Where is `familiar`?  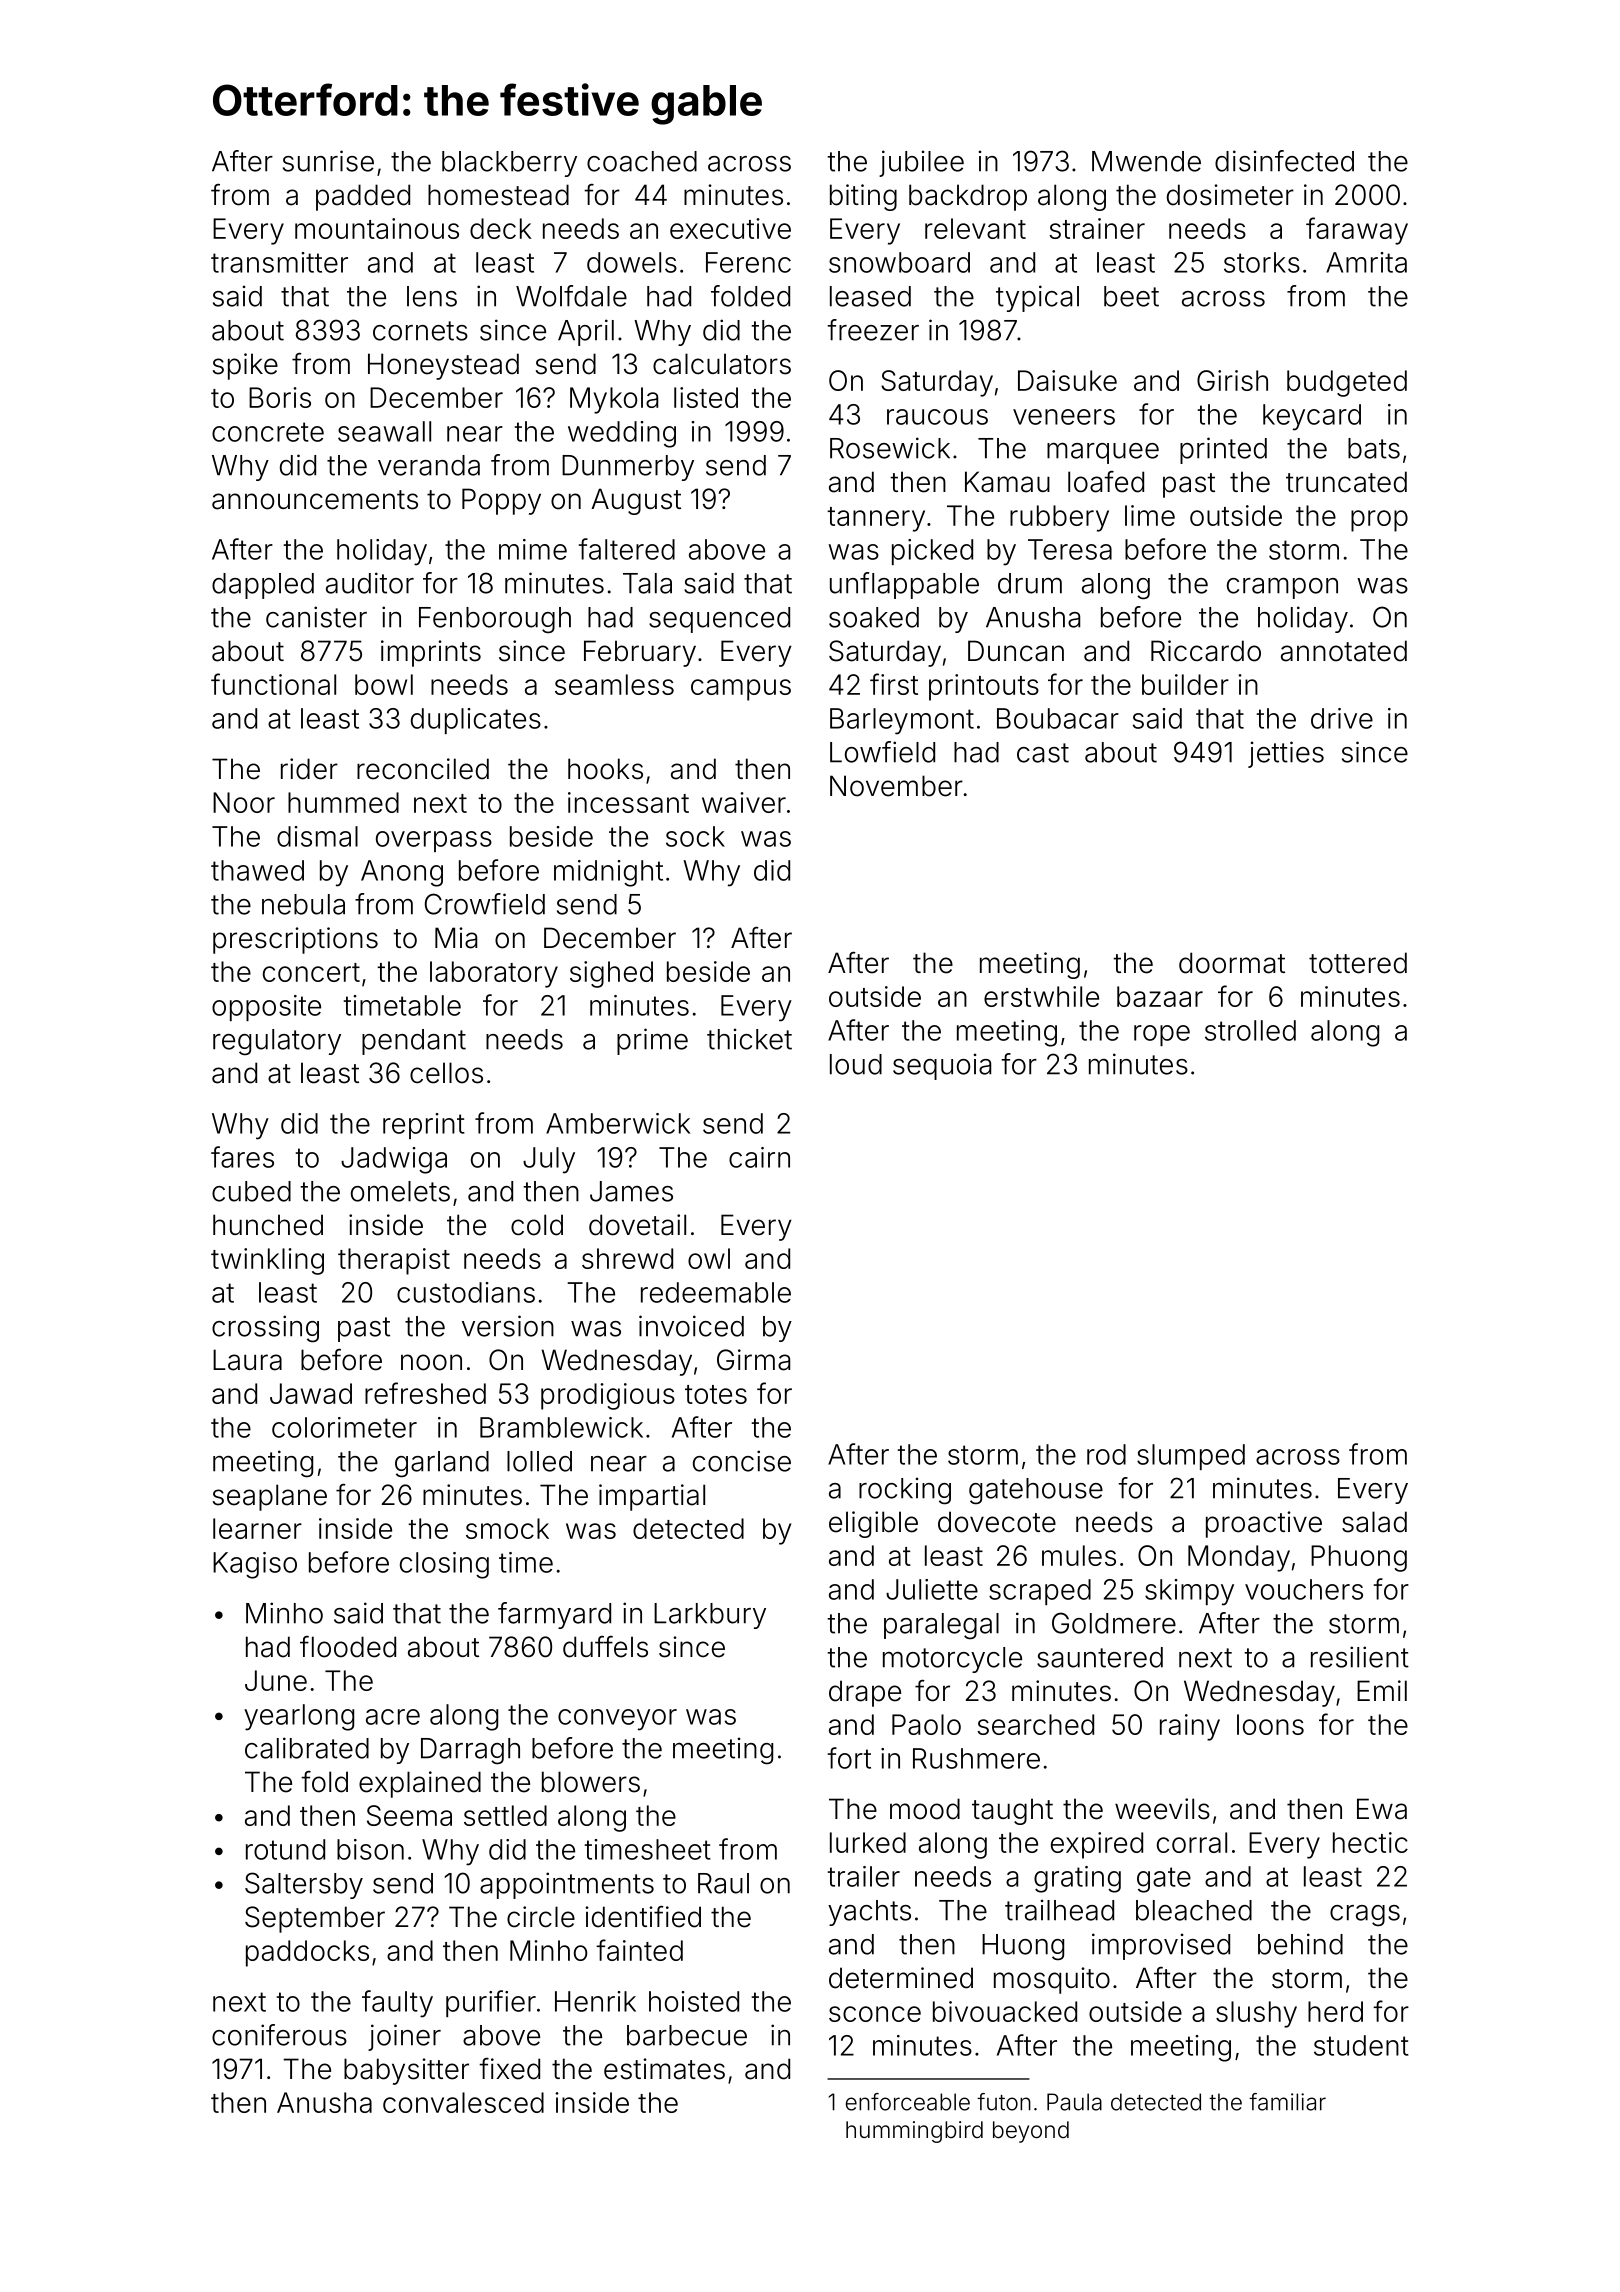 familiar is located at coordinates (1287, 2102).
